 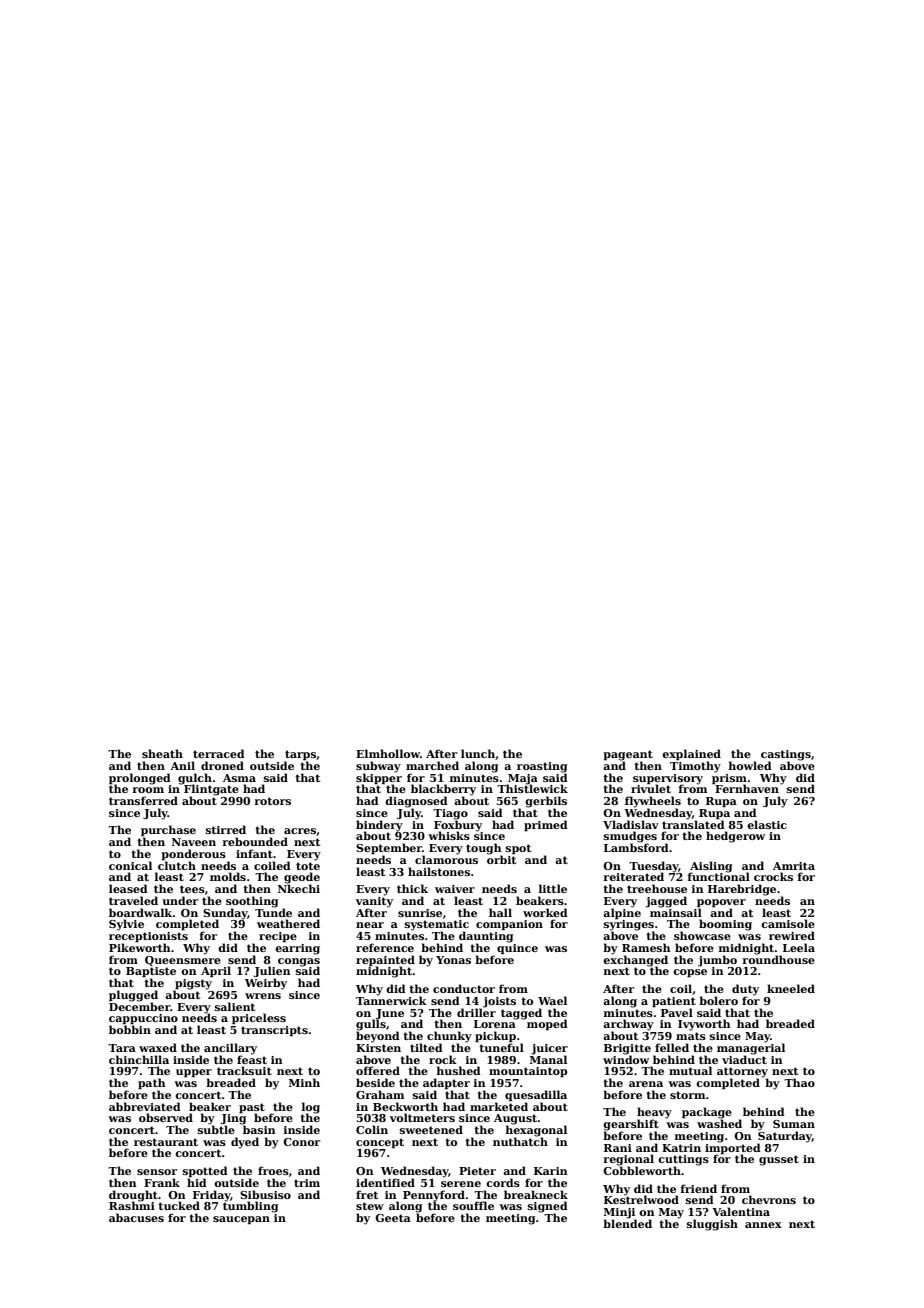 What do you see at coordinates (794, 1124) in the document?
I see `Suman` at bounding box center [794, 1124].
